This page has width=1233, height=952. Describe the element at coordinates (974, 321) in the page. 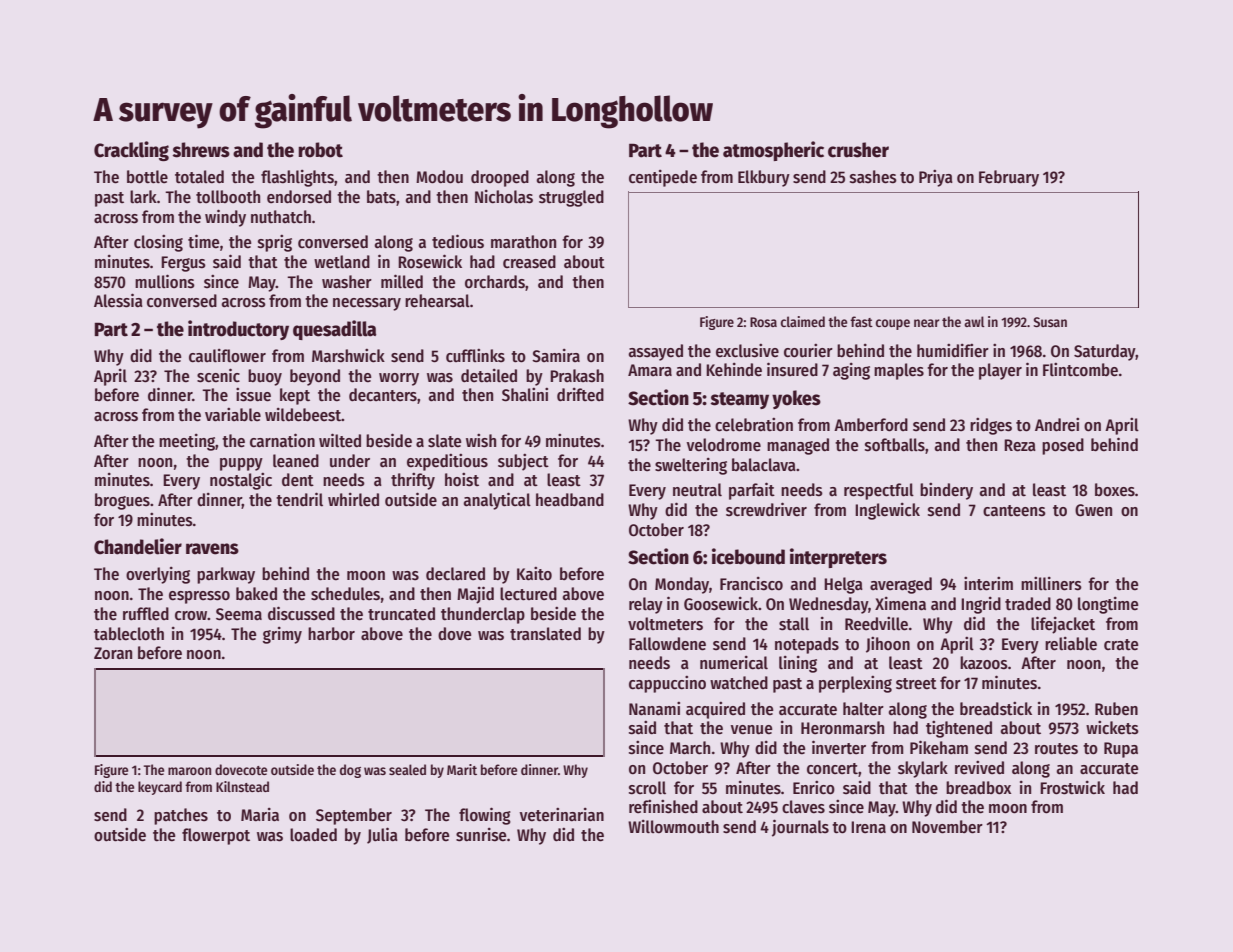

I see `awl` at that location.
